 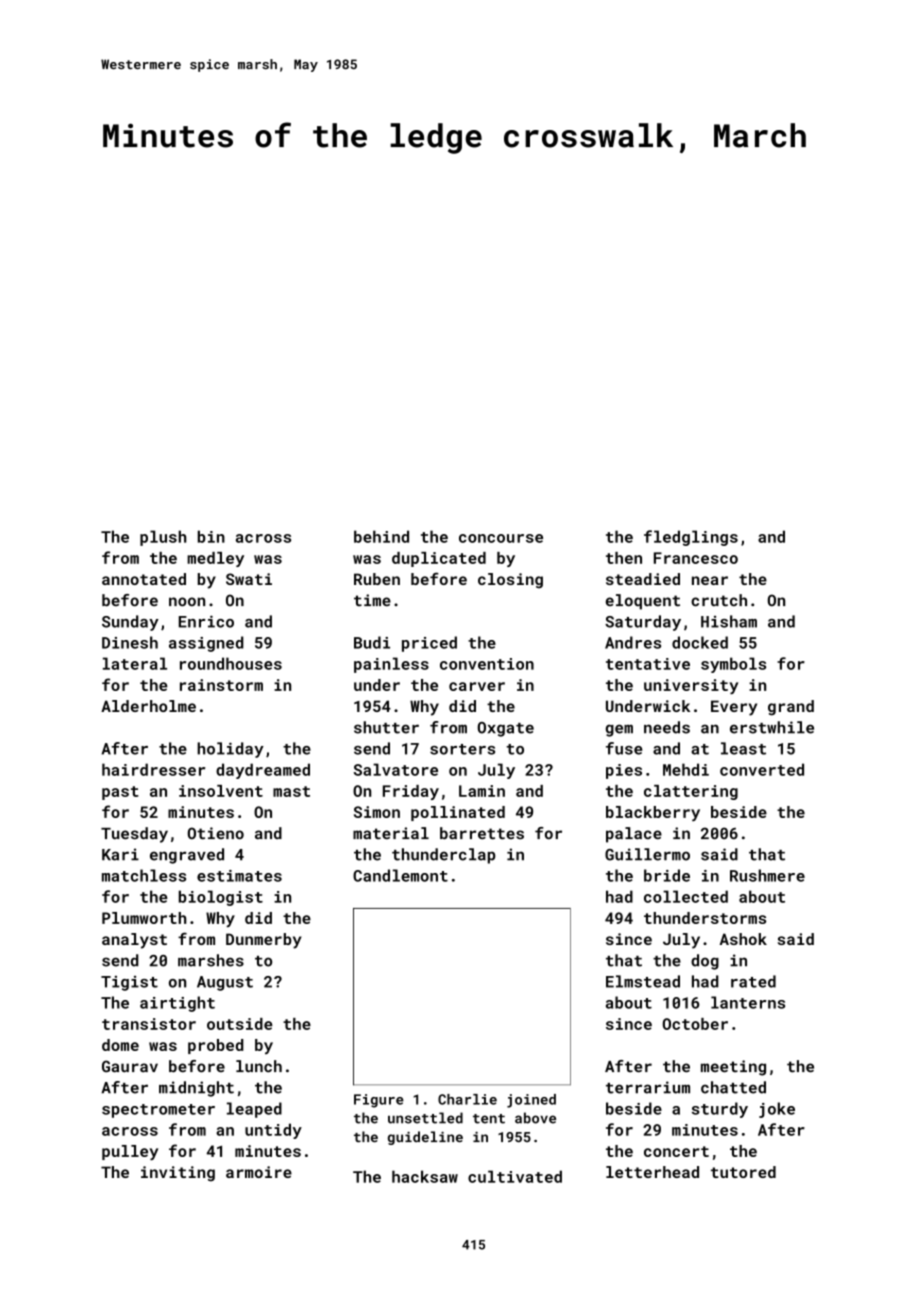 I want to click on closing, so click(x=510, y=581).
